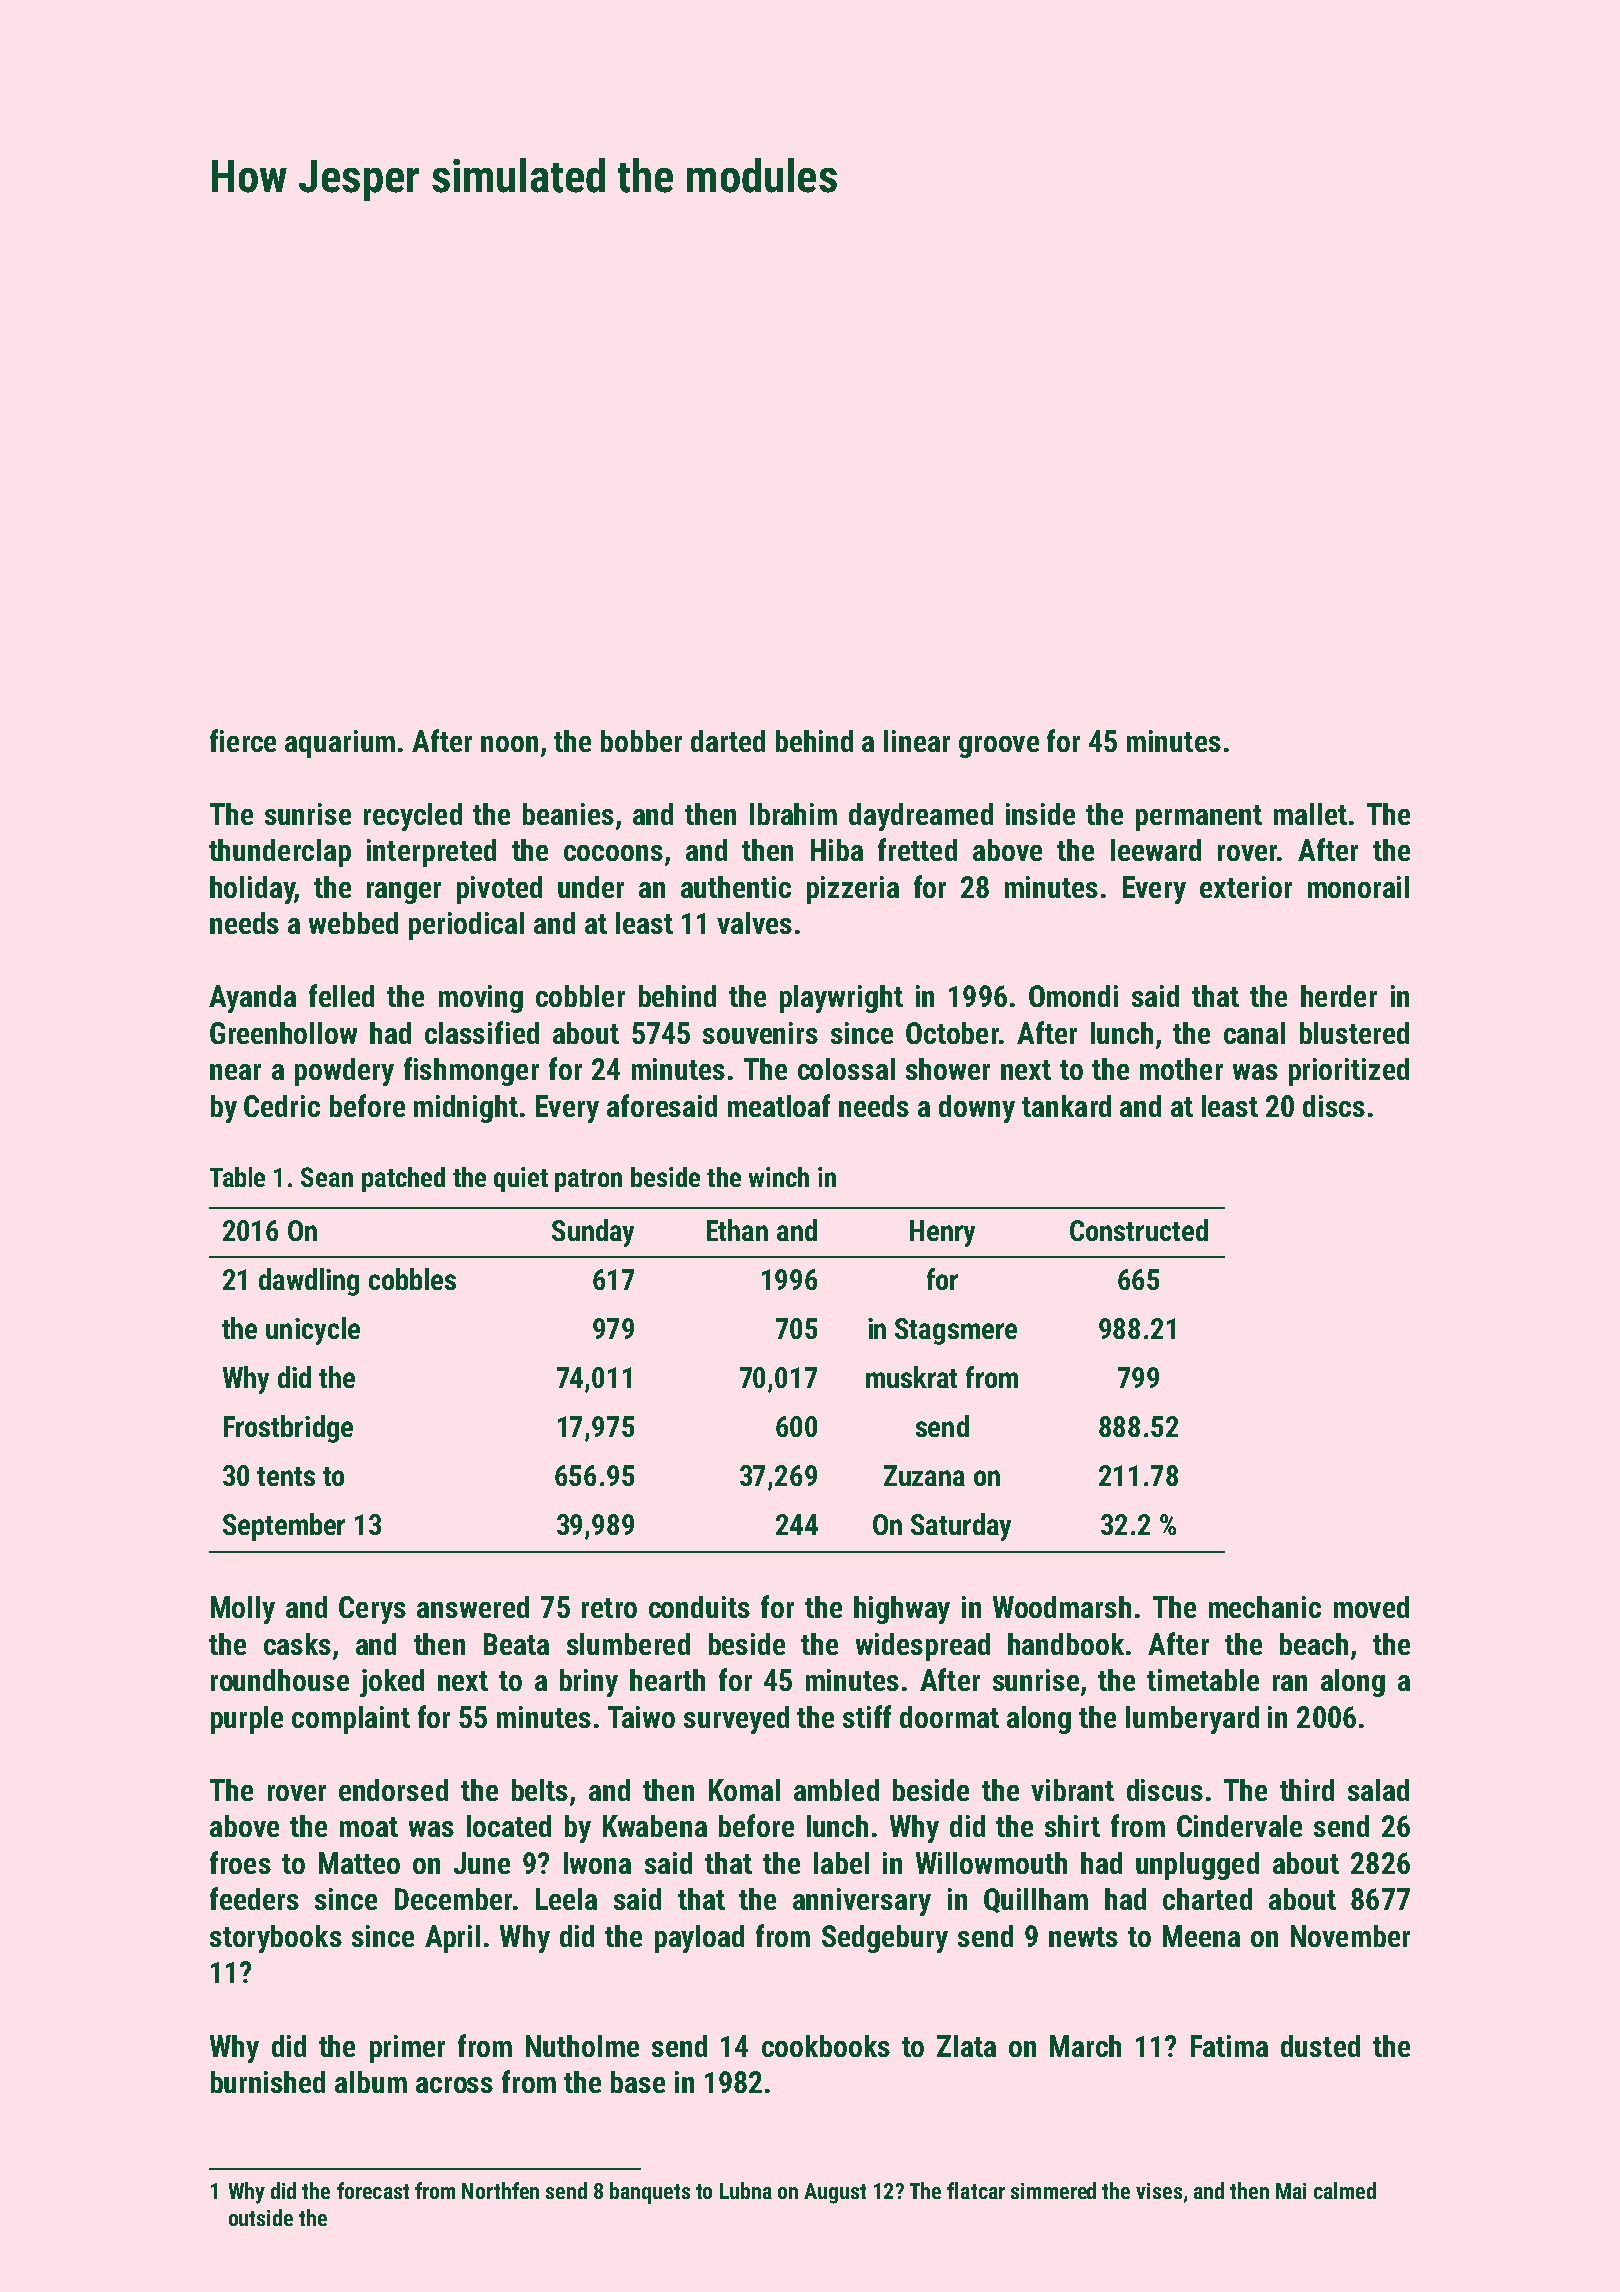 Image resolution: width=1620 pixels, height=2292 pixels. What do you see at coordinates (1291, 2191) in the image?
I see `Mai` at bounding box center [1291, 2191].
